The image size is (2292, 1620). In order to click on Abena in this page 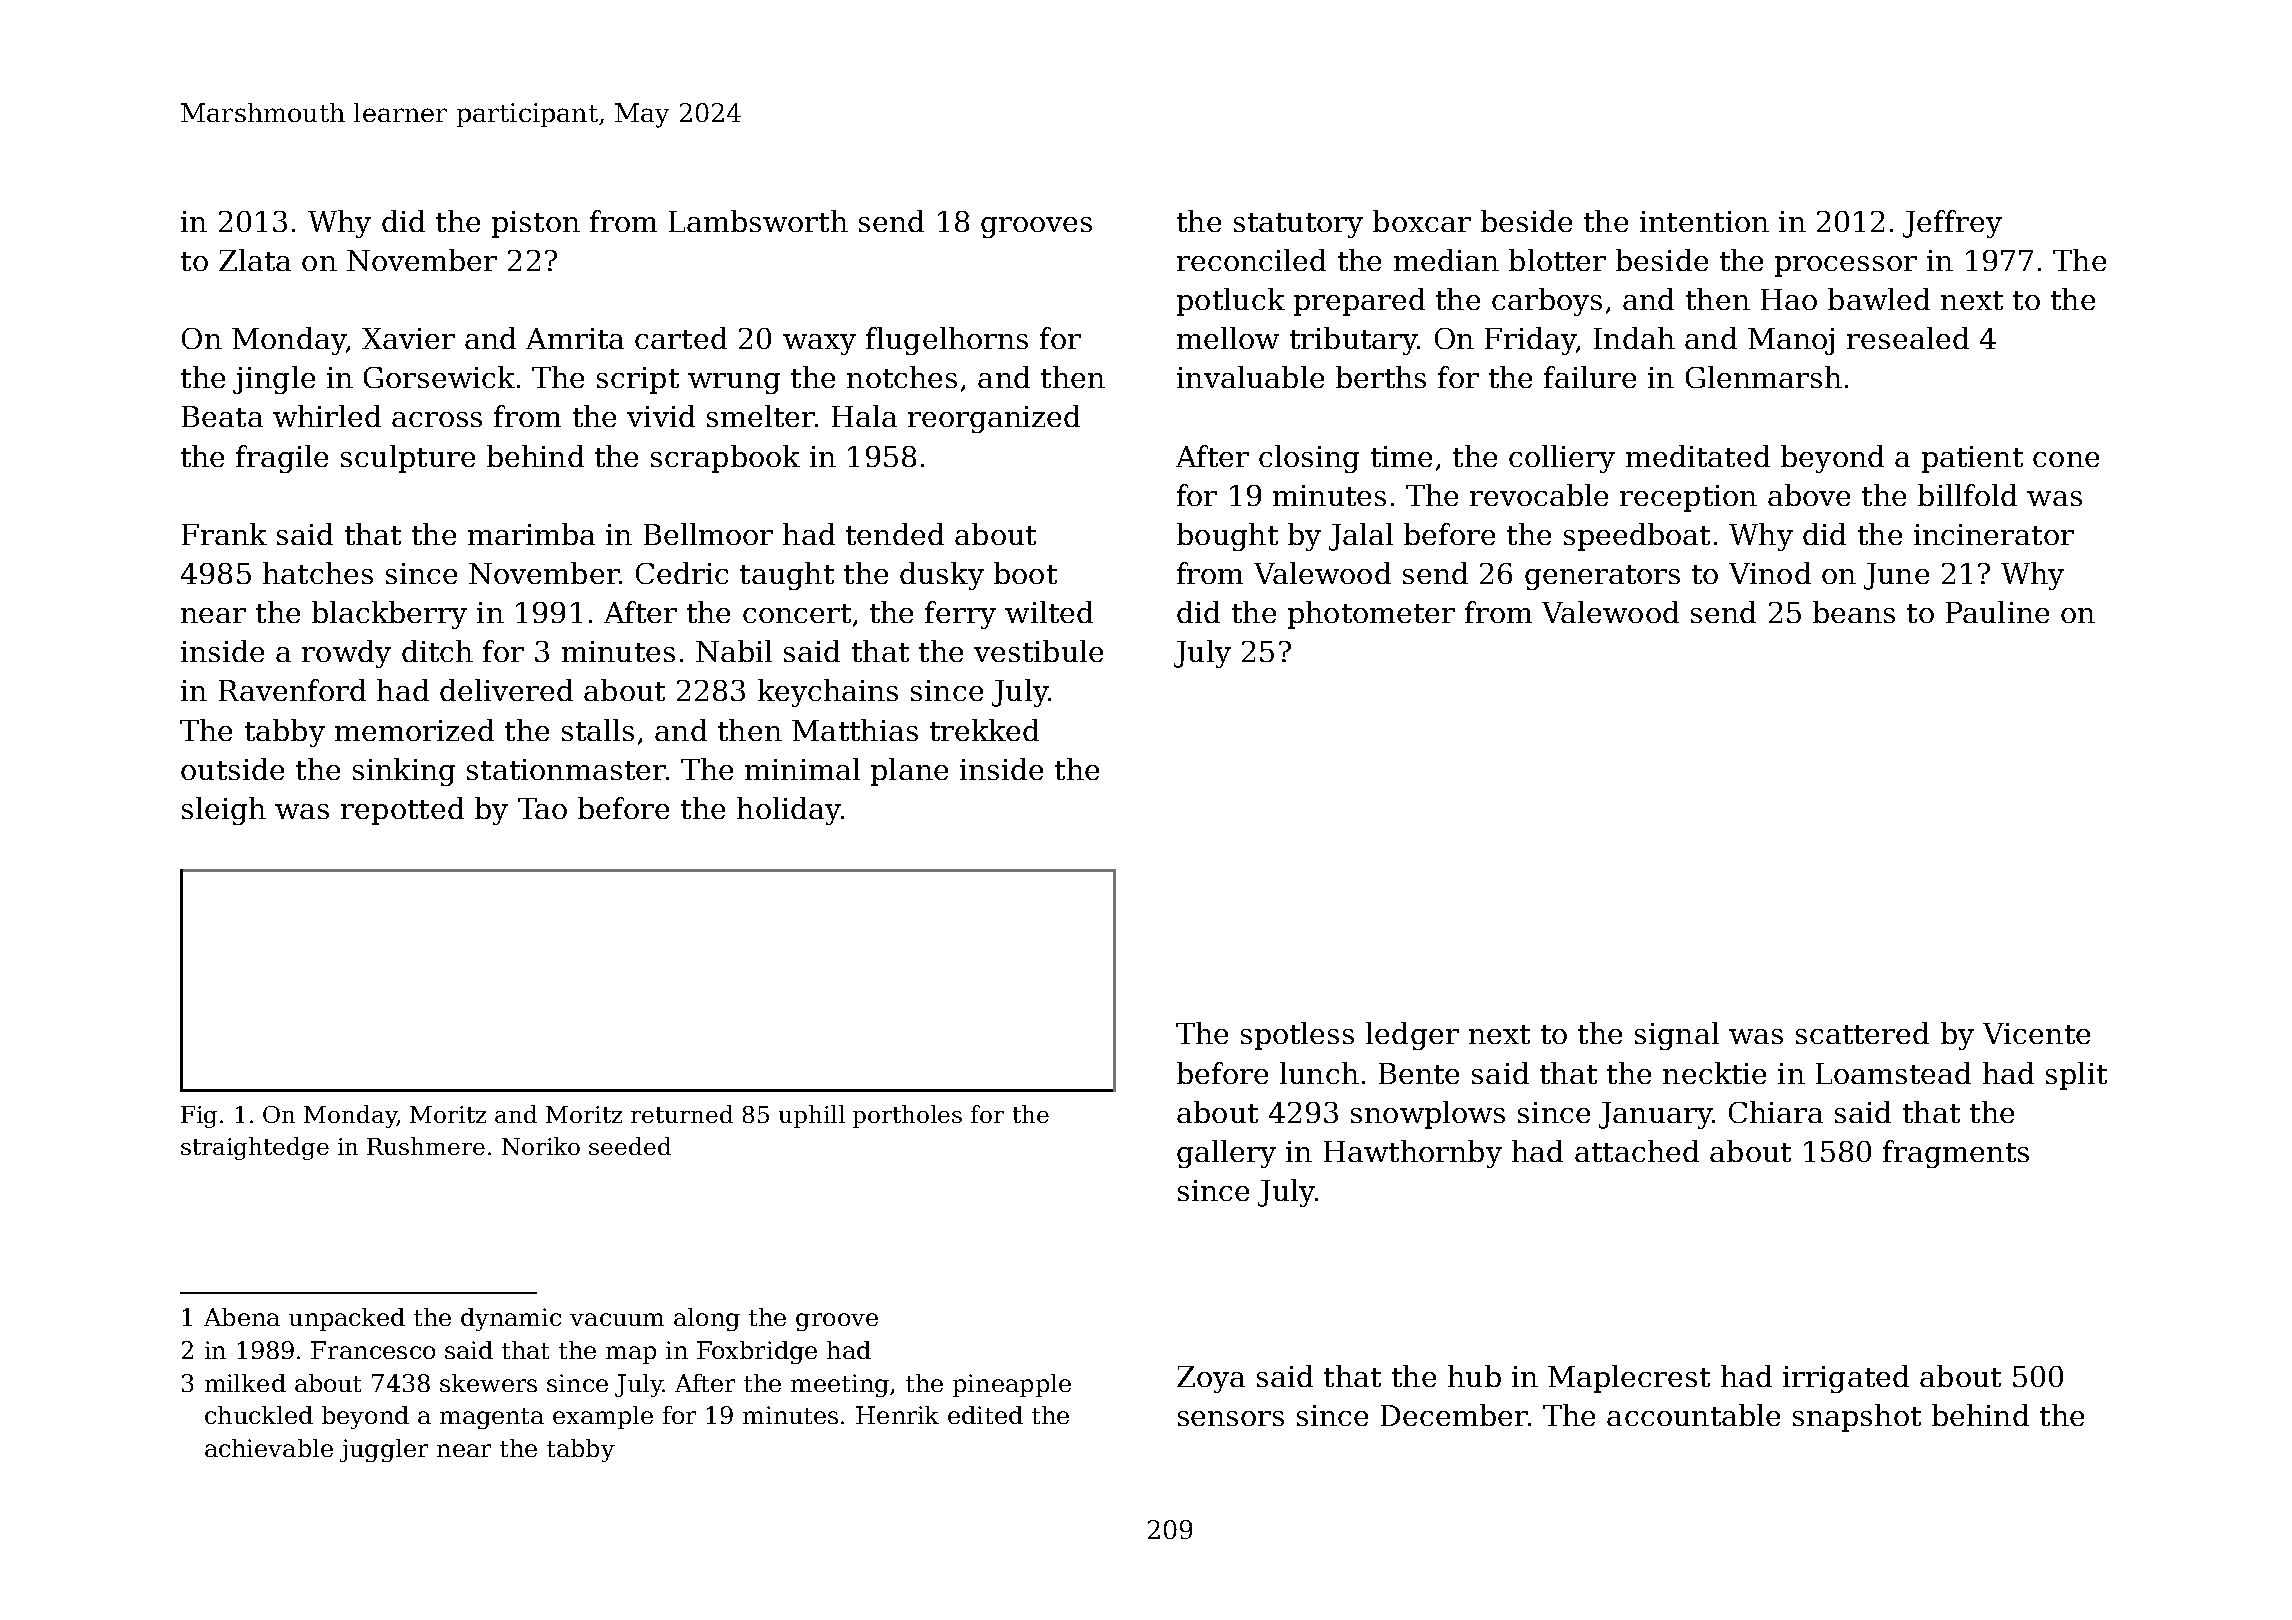, I will do `click(242, 1317)`.
